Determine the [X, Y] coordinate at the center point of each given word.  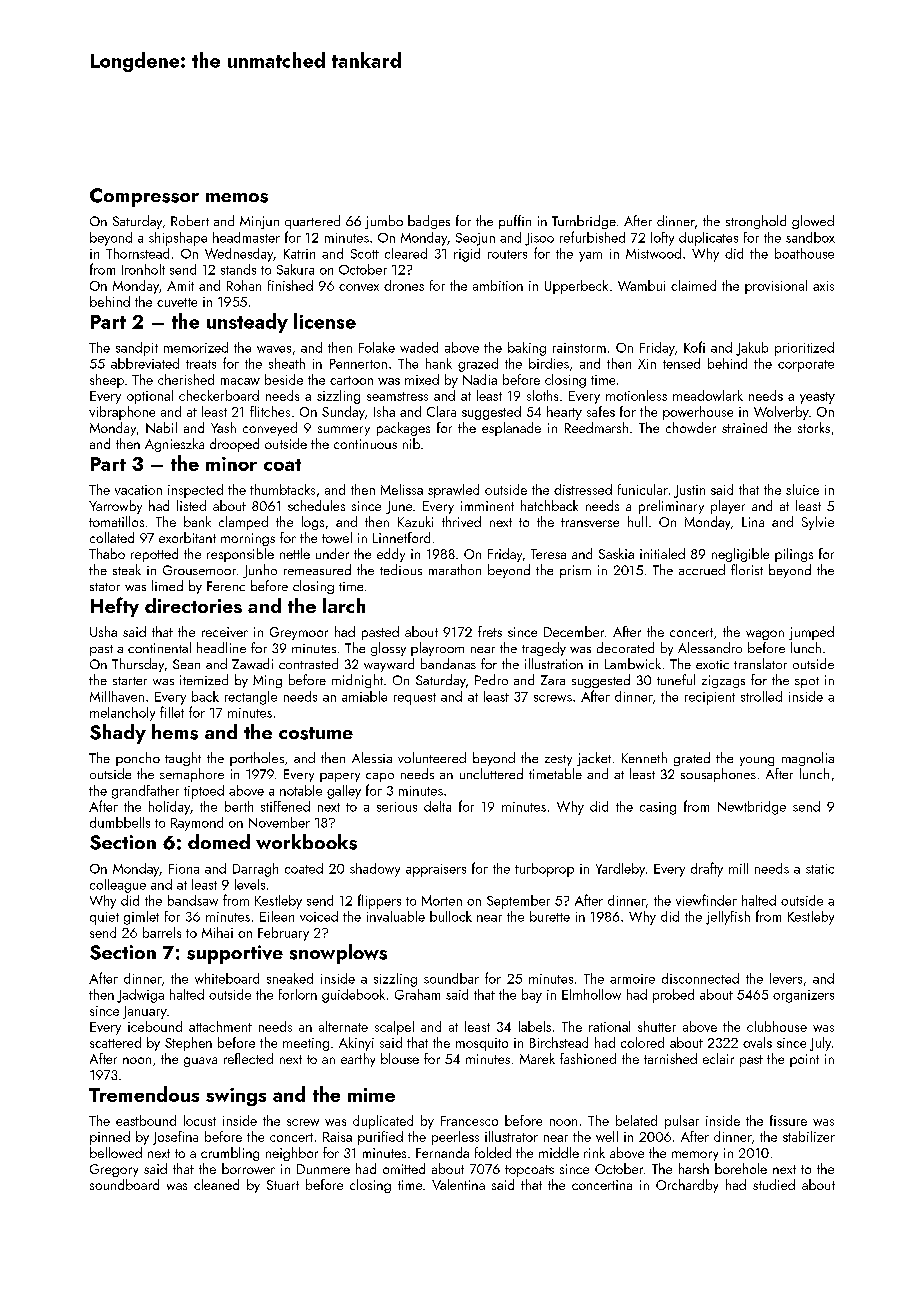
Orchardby [687, 1186]
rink [594, 1152]
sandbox [810, 237]
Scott [365, 254]
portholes [257, 759]
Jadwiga [140, 996]
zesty [558, 760]
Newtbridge [752, 808]
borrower [248, 1168]
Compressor [144, 197]
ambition [498, 285]
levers [786, 978]
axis [823, 286]
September [518, 902]
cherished [186, 379]
